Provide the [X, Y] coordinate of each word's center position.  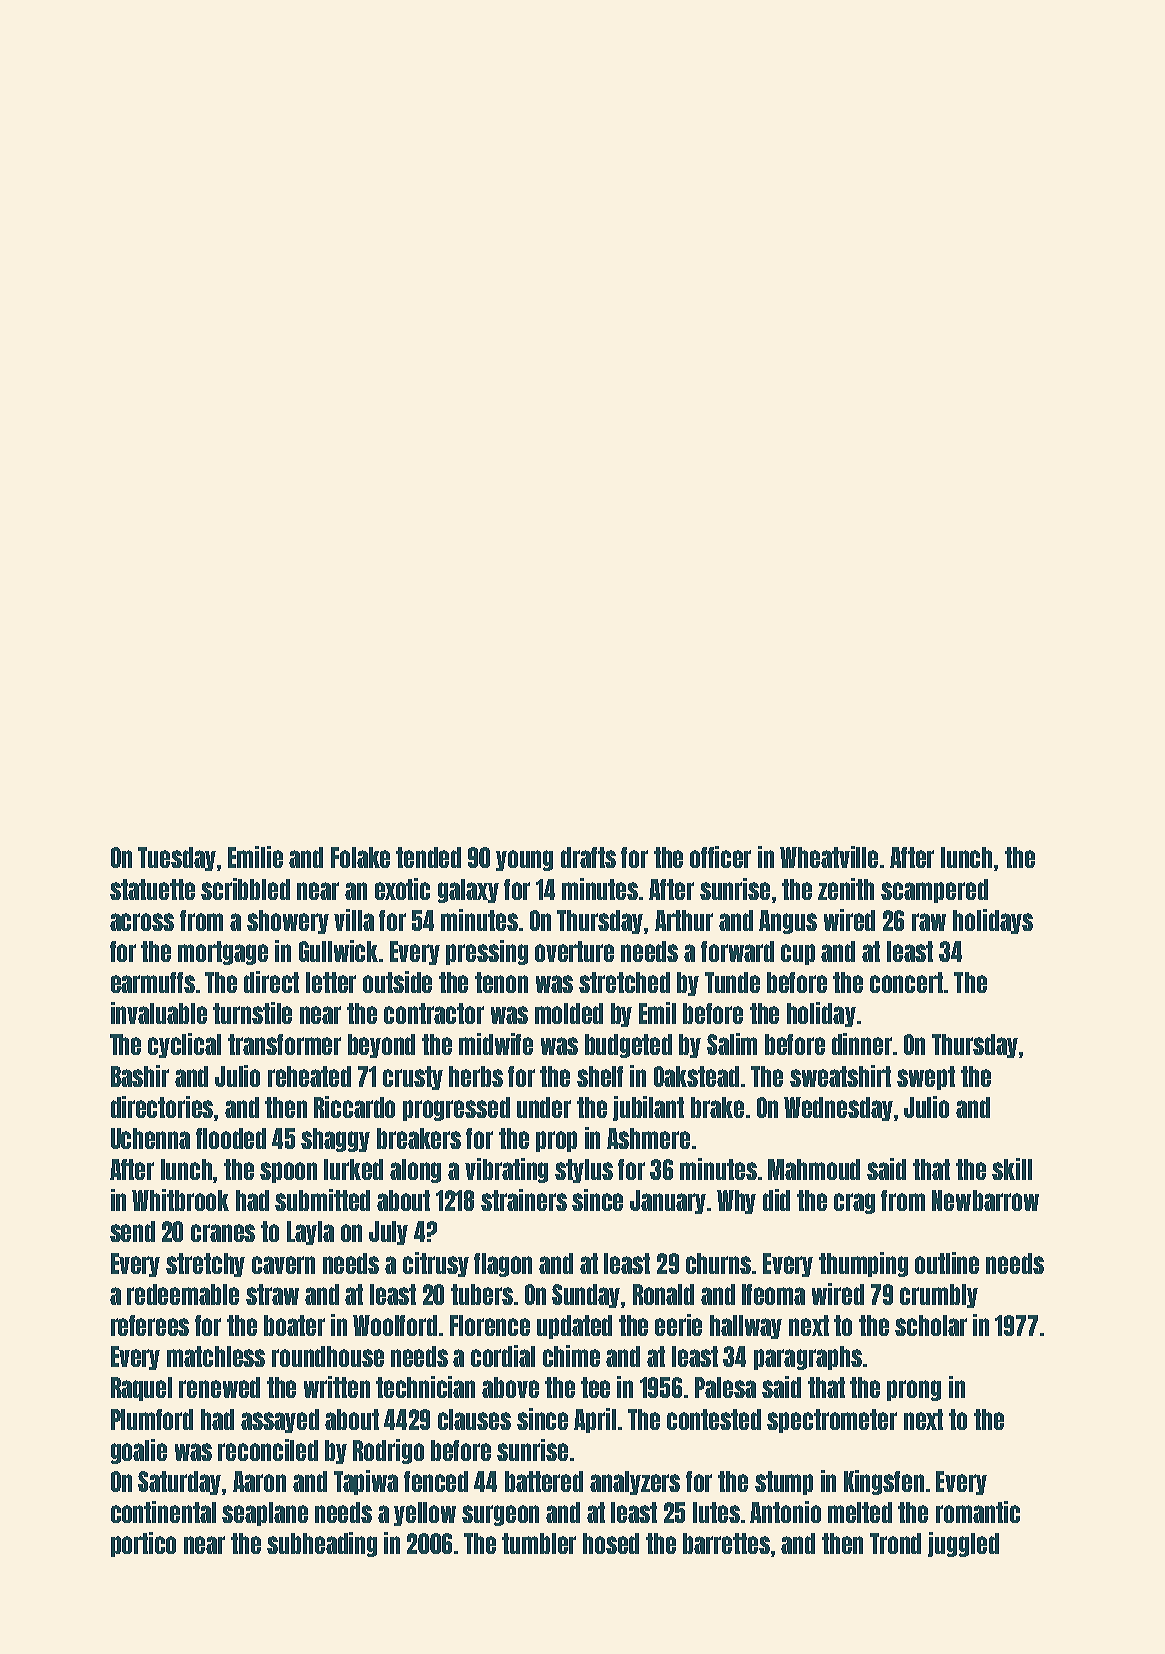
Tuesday [177, 859]
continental [163, 1512]
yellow [425, 1514]
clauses [474, 1419]
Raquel [141, 1389]
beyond [381, 1046]
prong [914, 1390]
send [132, 1231]
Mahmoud [814, 1169]
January [668, 1202]
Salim [732, 1044]
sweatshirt [840, 1076]
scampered [934, 891]
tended [428, 857]
